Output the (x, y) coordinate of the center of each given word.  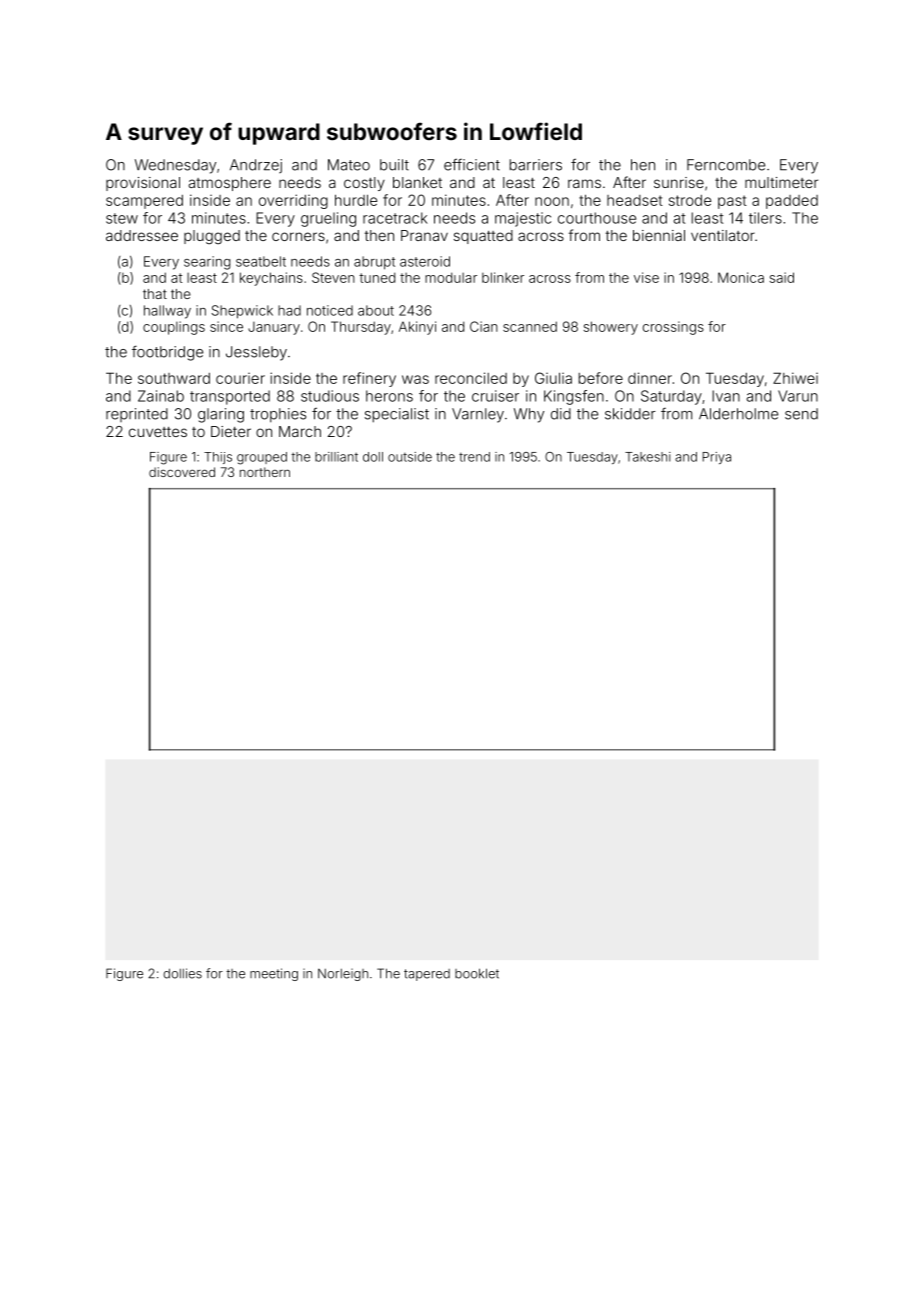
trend (474, 457)
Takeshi (648, 457)
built (394, 165)
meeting (274, 974)
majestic (523, 219)
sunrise (679, 182)
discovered (182, 472)
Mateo (349, 165)
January (274, 328)
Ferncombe (726, 165)
